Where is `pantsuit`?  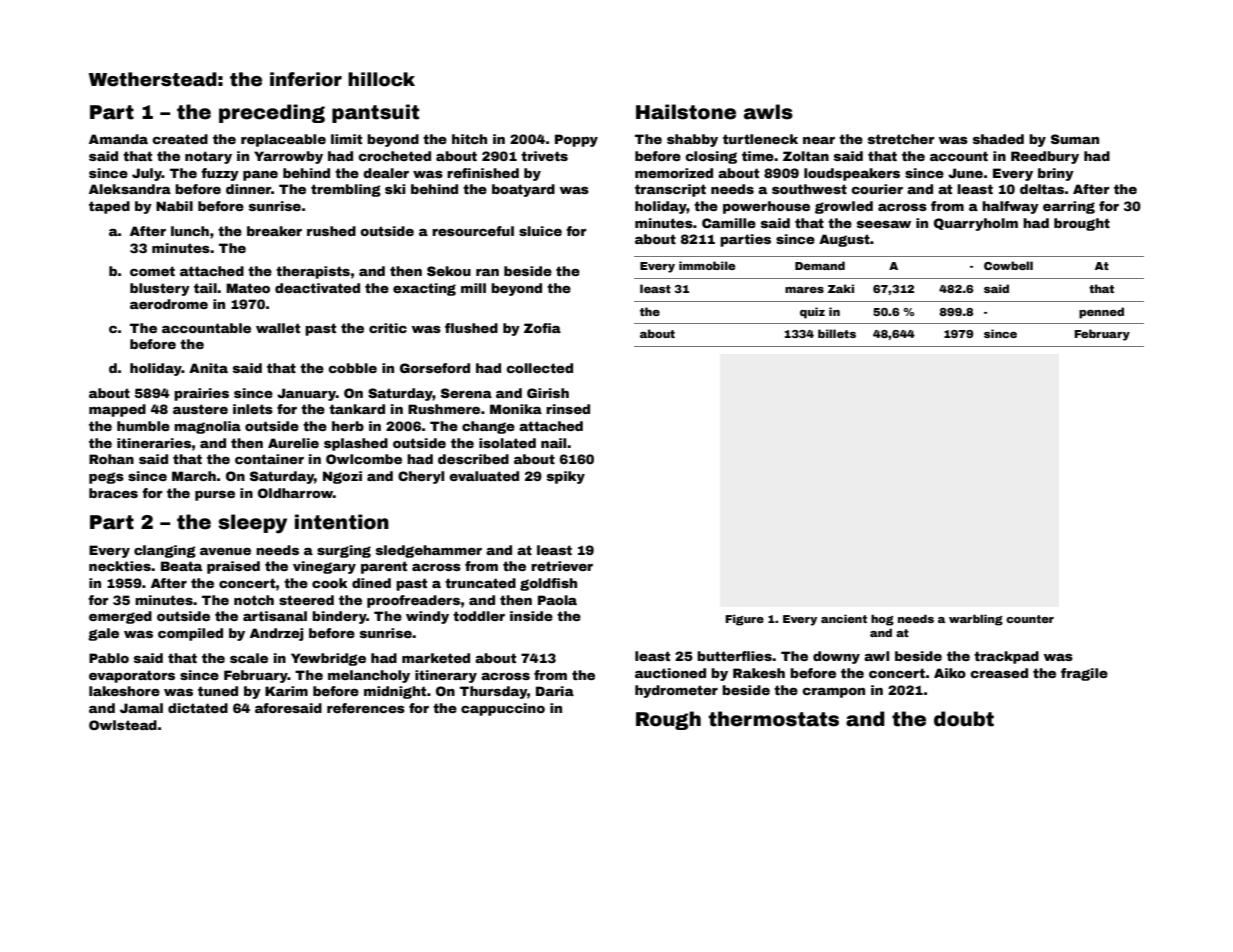
pantsuit is located at coordinates (375, 113).
